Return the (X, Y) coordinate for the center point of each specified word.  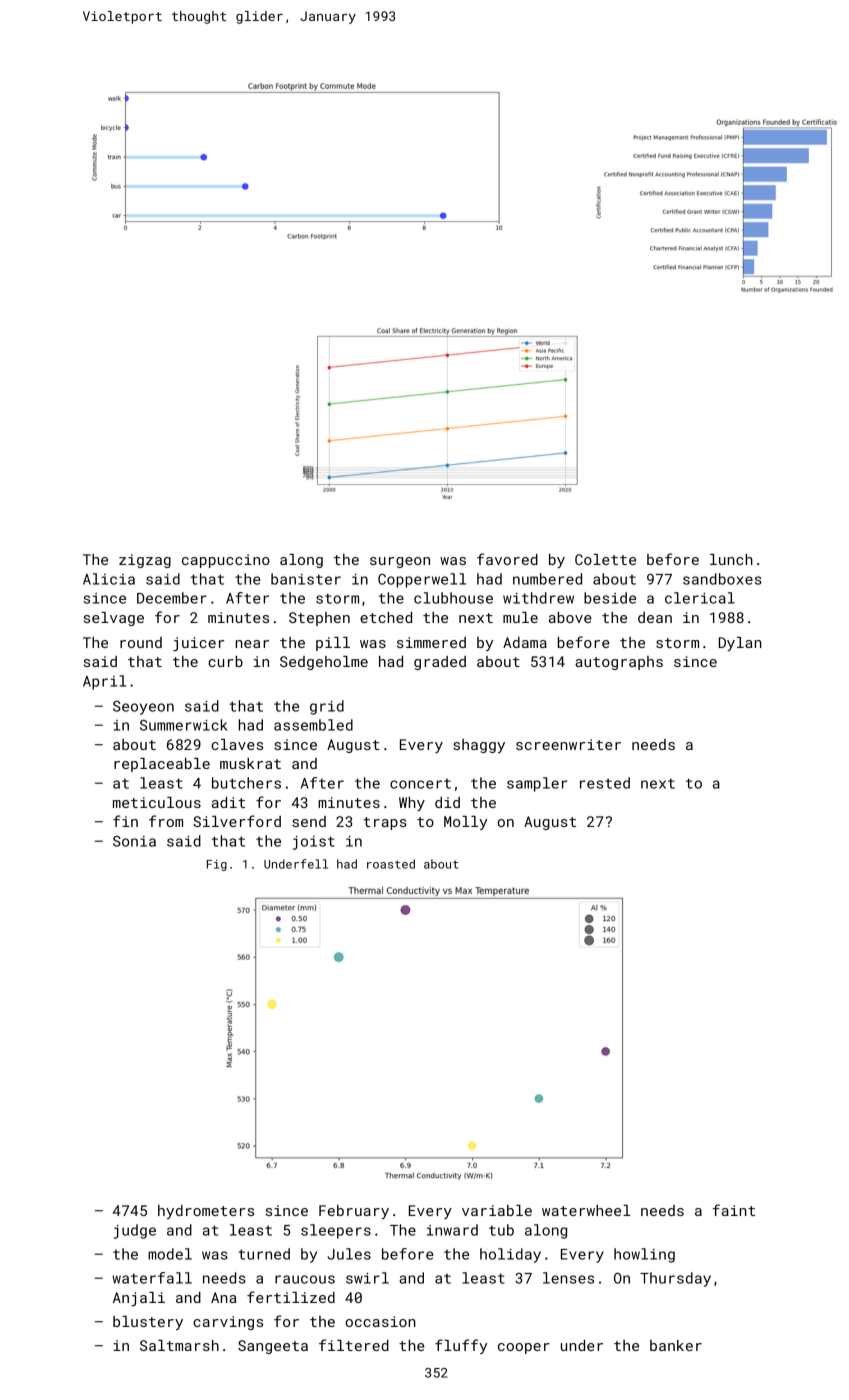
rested (605, 783)
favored (507, 559)
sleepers (336, 1231)
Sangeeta (273, 1347)
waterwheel (586, 1210)
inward (452, 1230)
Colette (605, 559)
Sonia (134, 841)
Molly (465, 823)
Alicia (109, 579)
